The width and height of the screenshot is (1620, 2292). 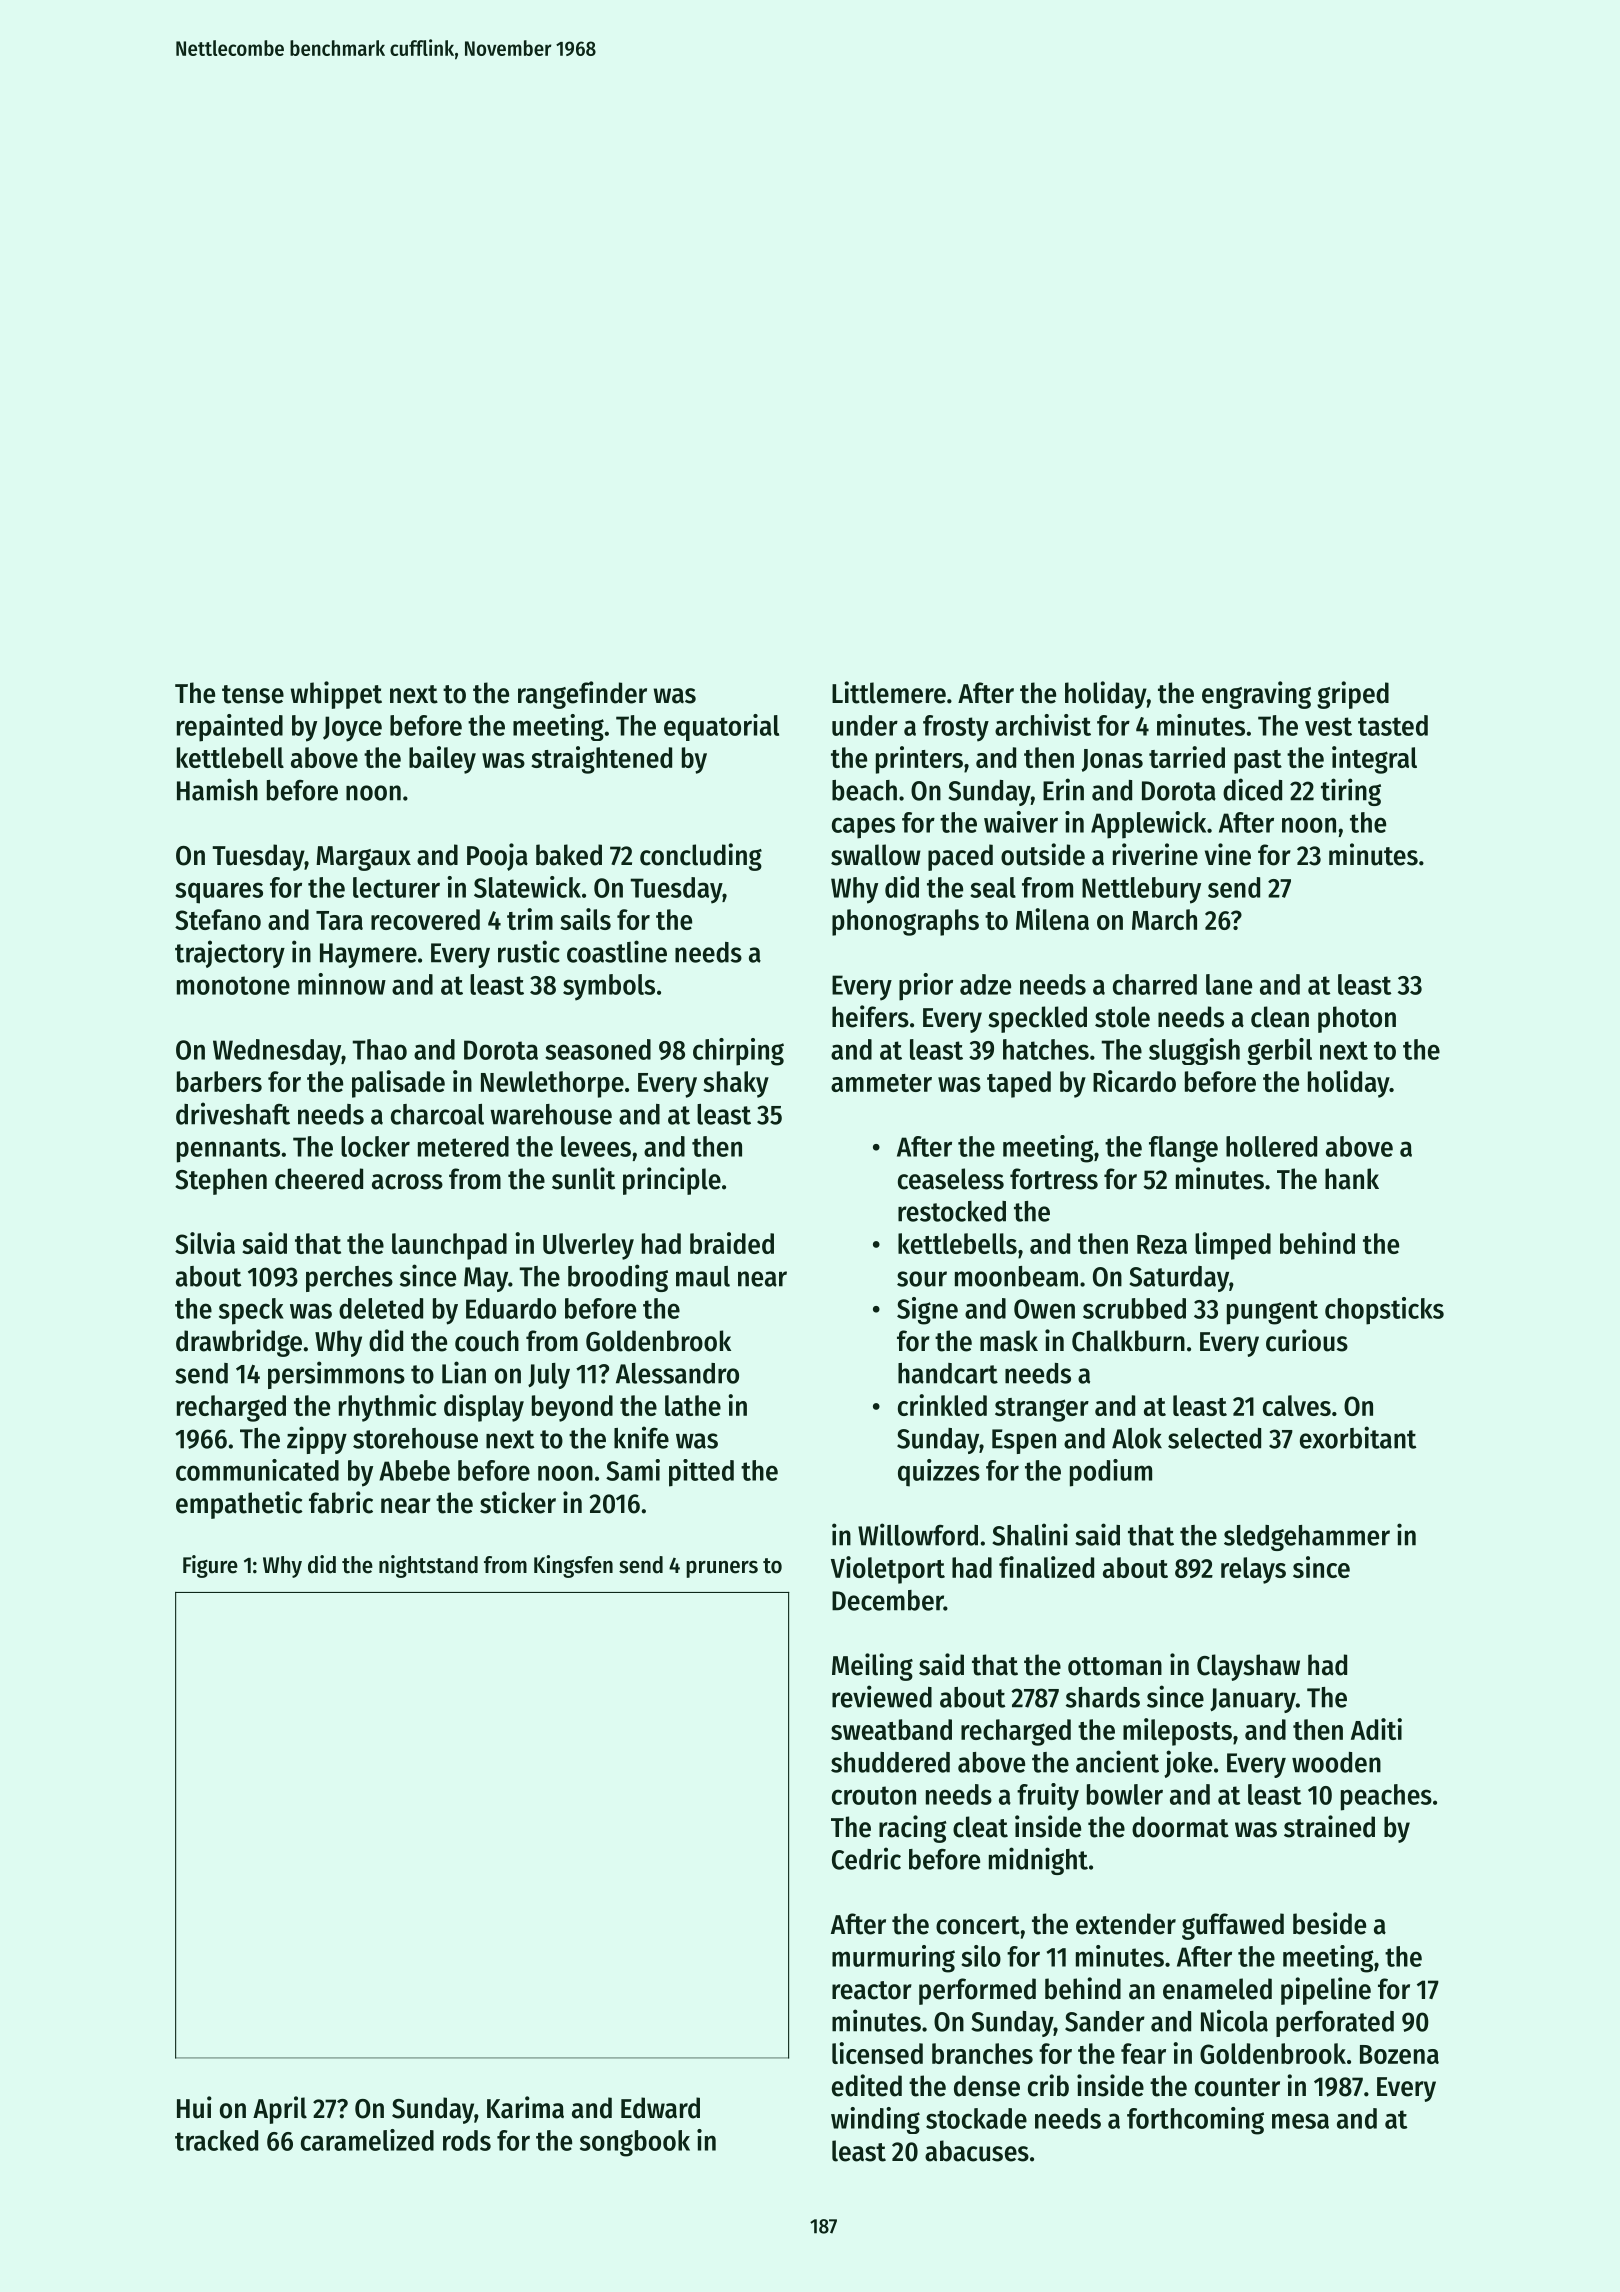 What do you see at coordinates (210, 1566) in the screenshot?
I see `Figure` at bounding box center [210, 1566].
